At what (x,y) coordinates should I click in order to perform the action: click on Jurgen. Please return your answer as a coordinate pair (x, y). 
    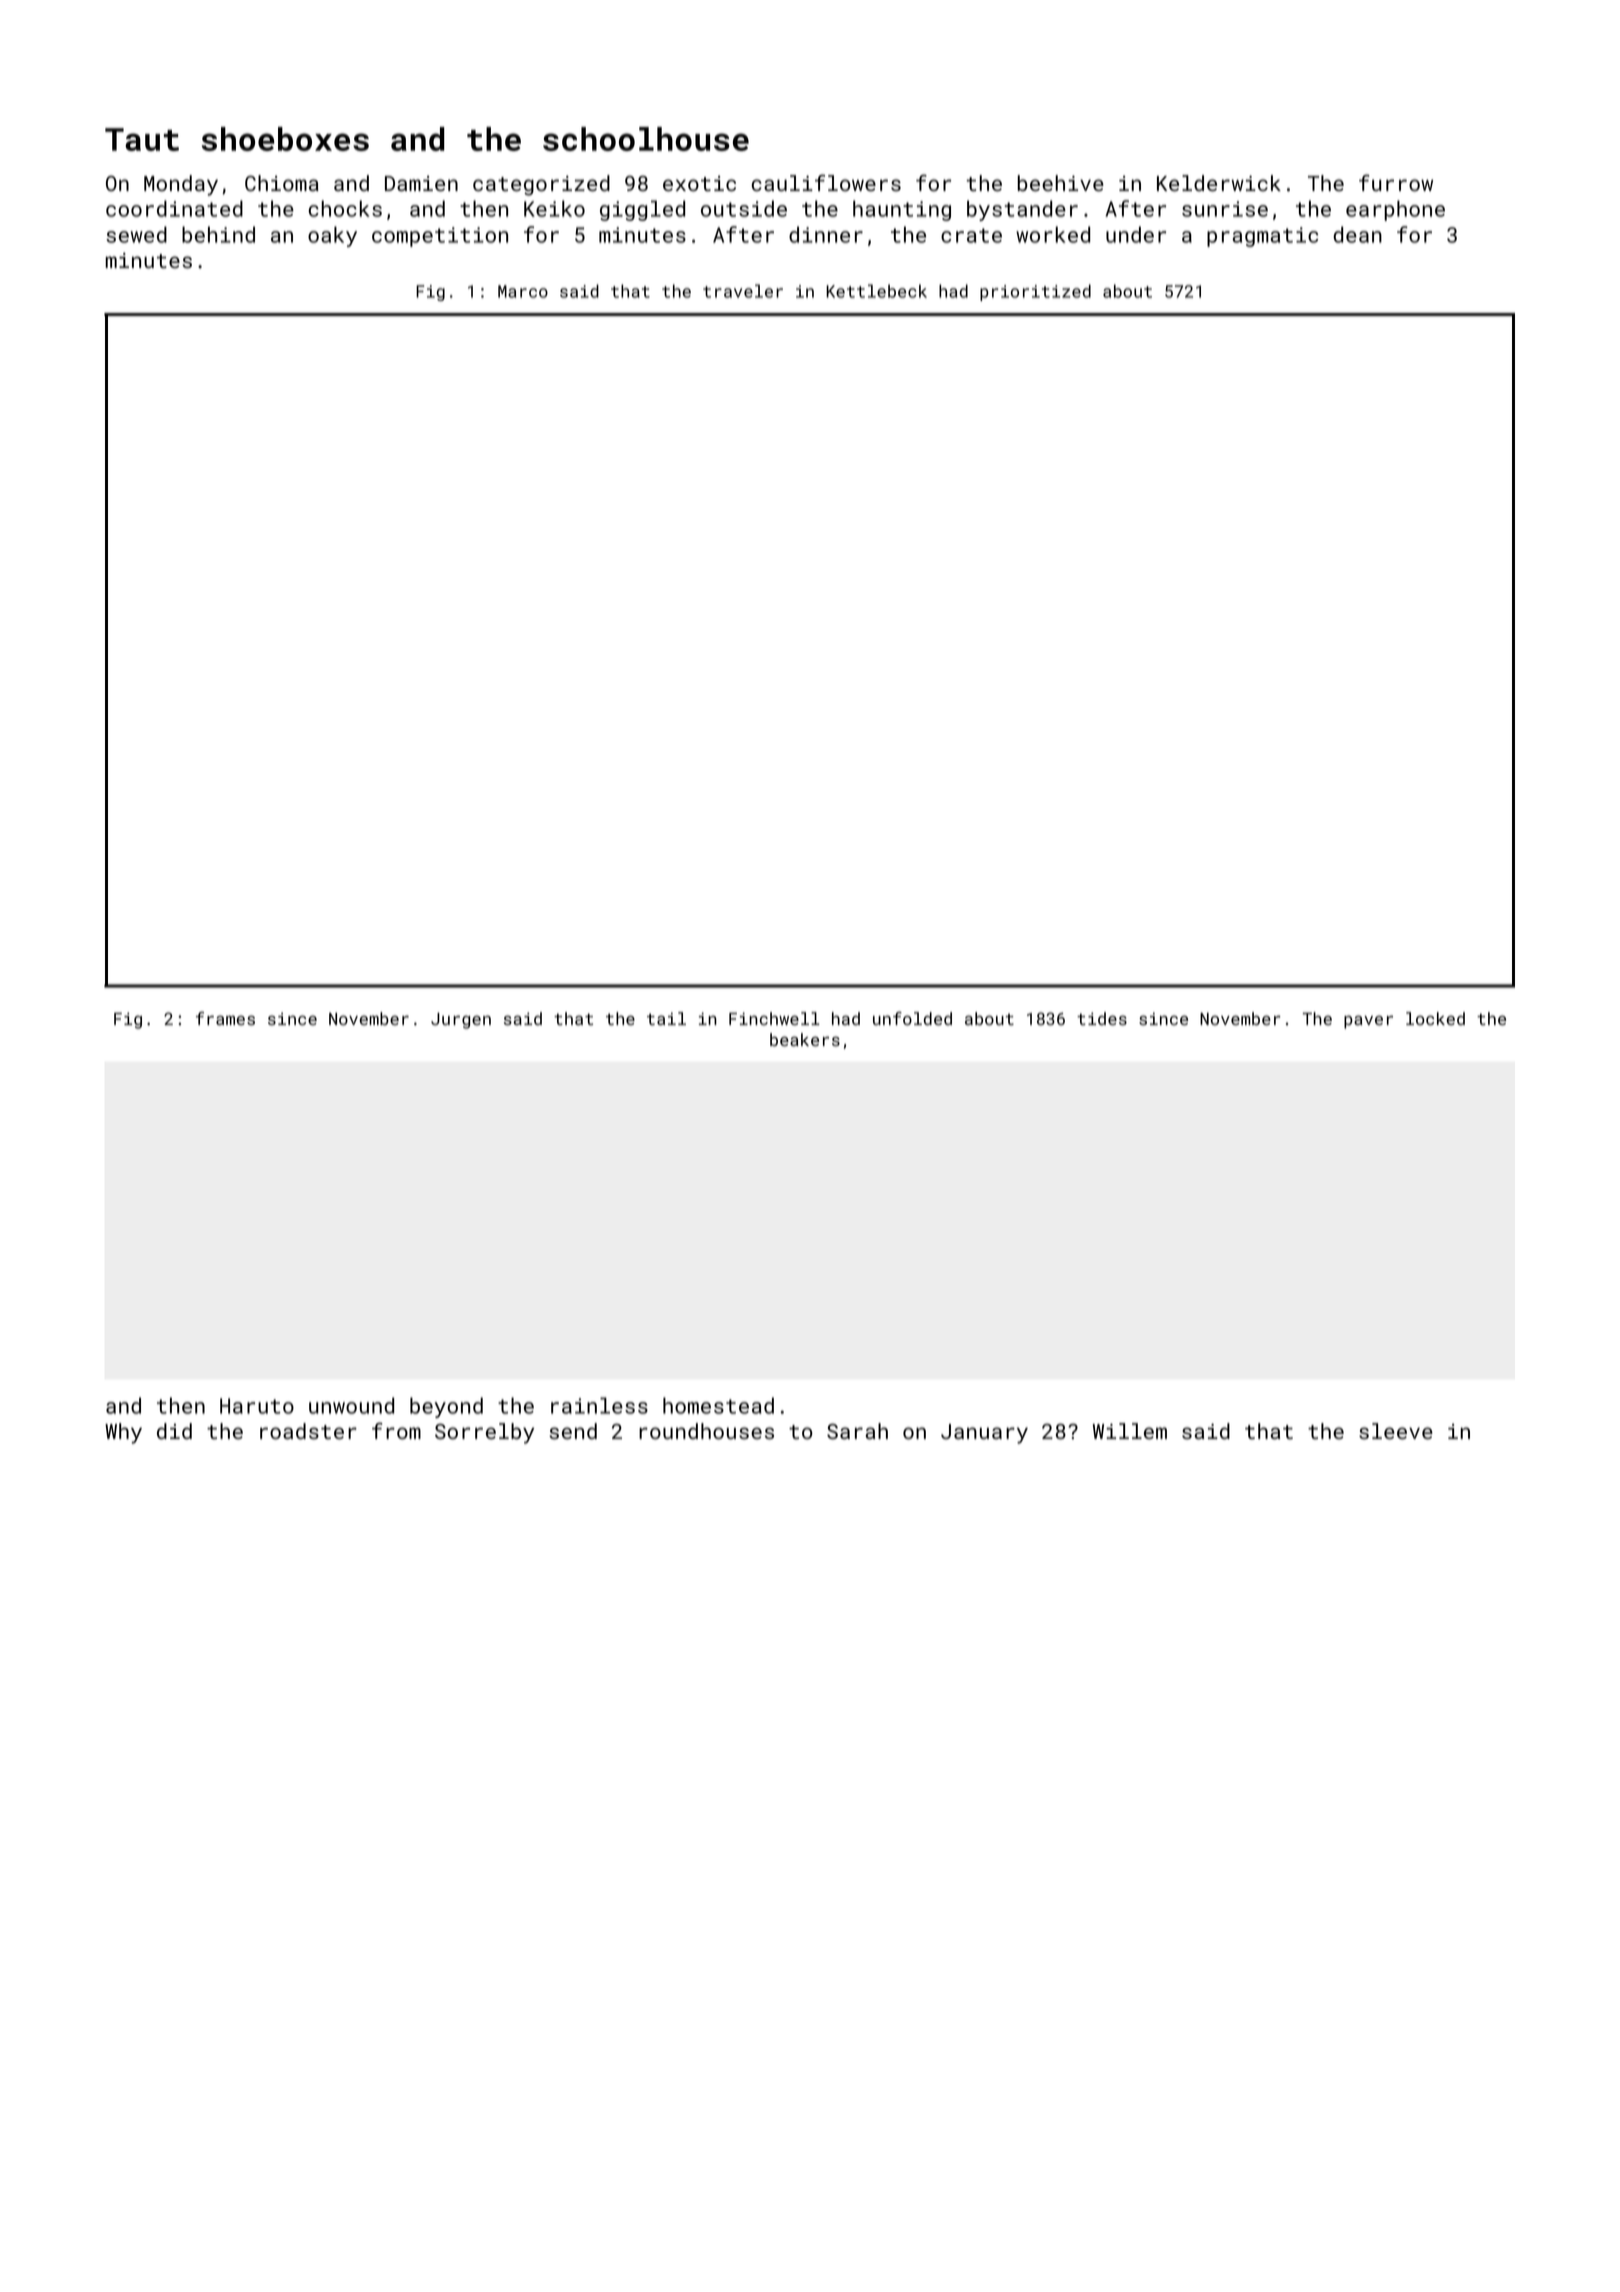
    Looking at the image, I should click on (461, 1021).
